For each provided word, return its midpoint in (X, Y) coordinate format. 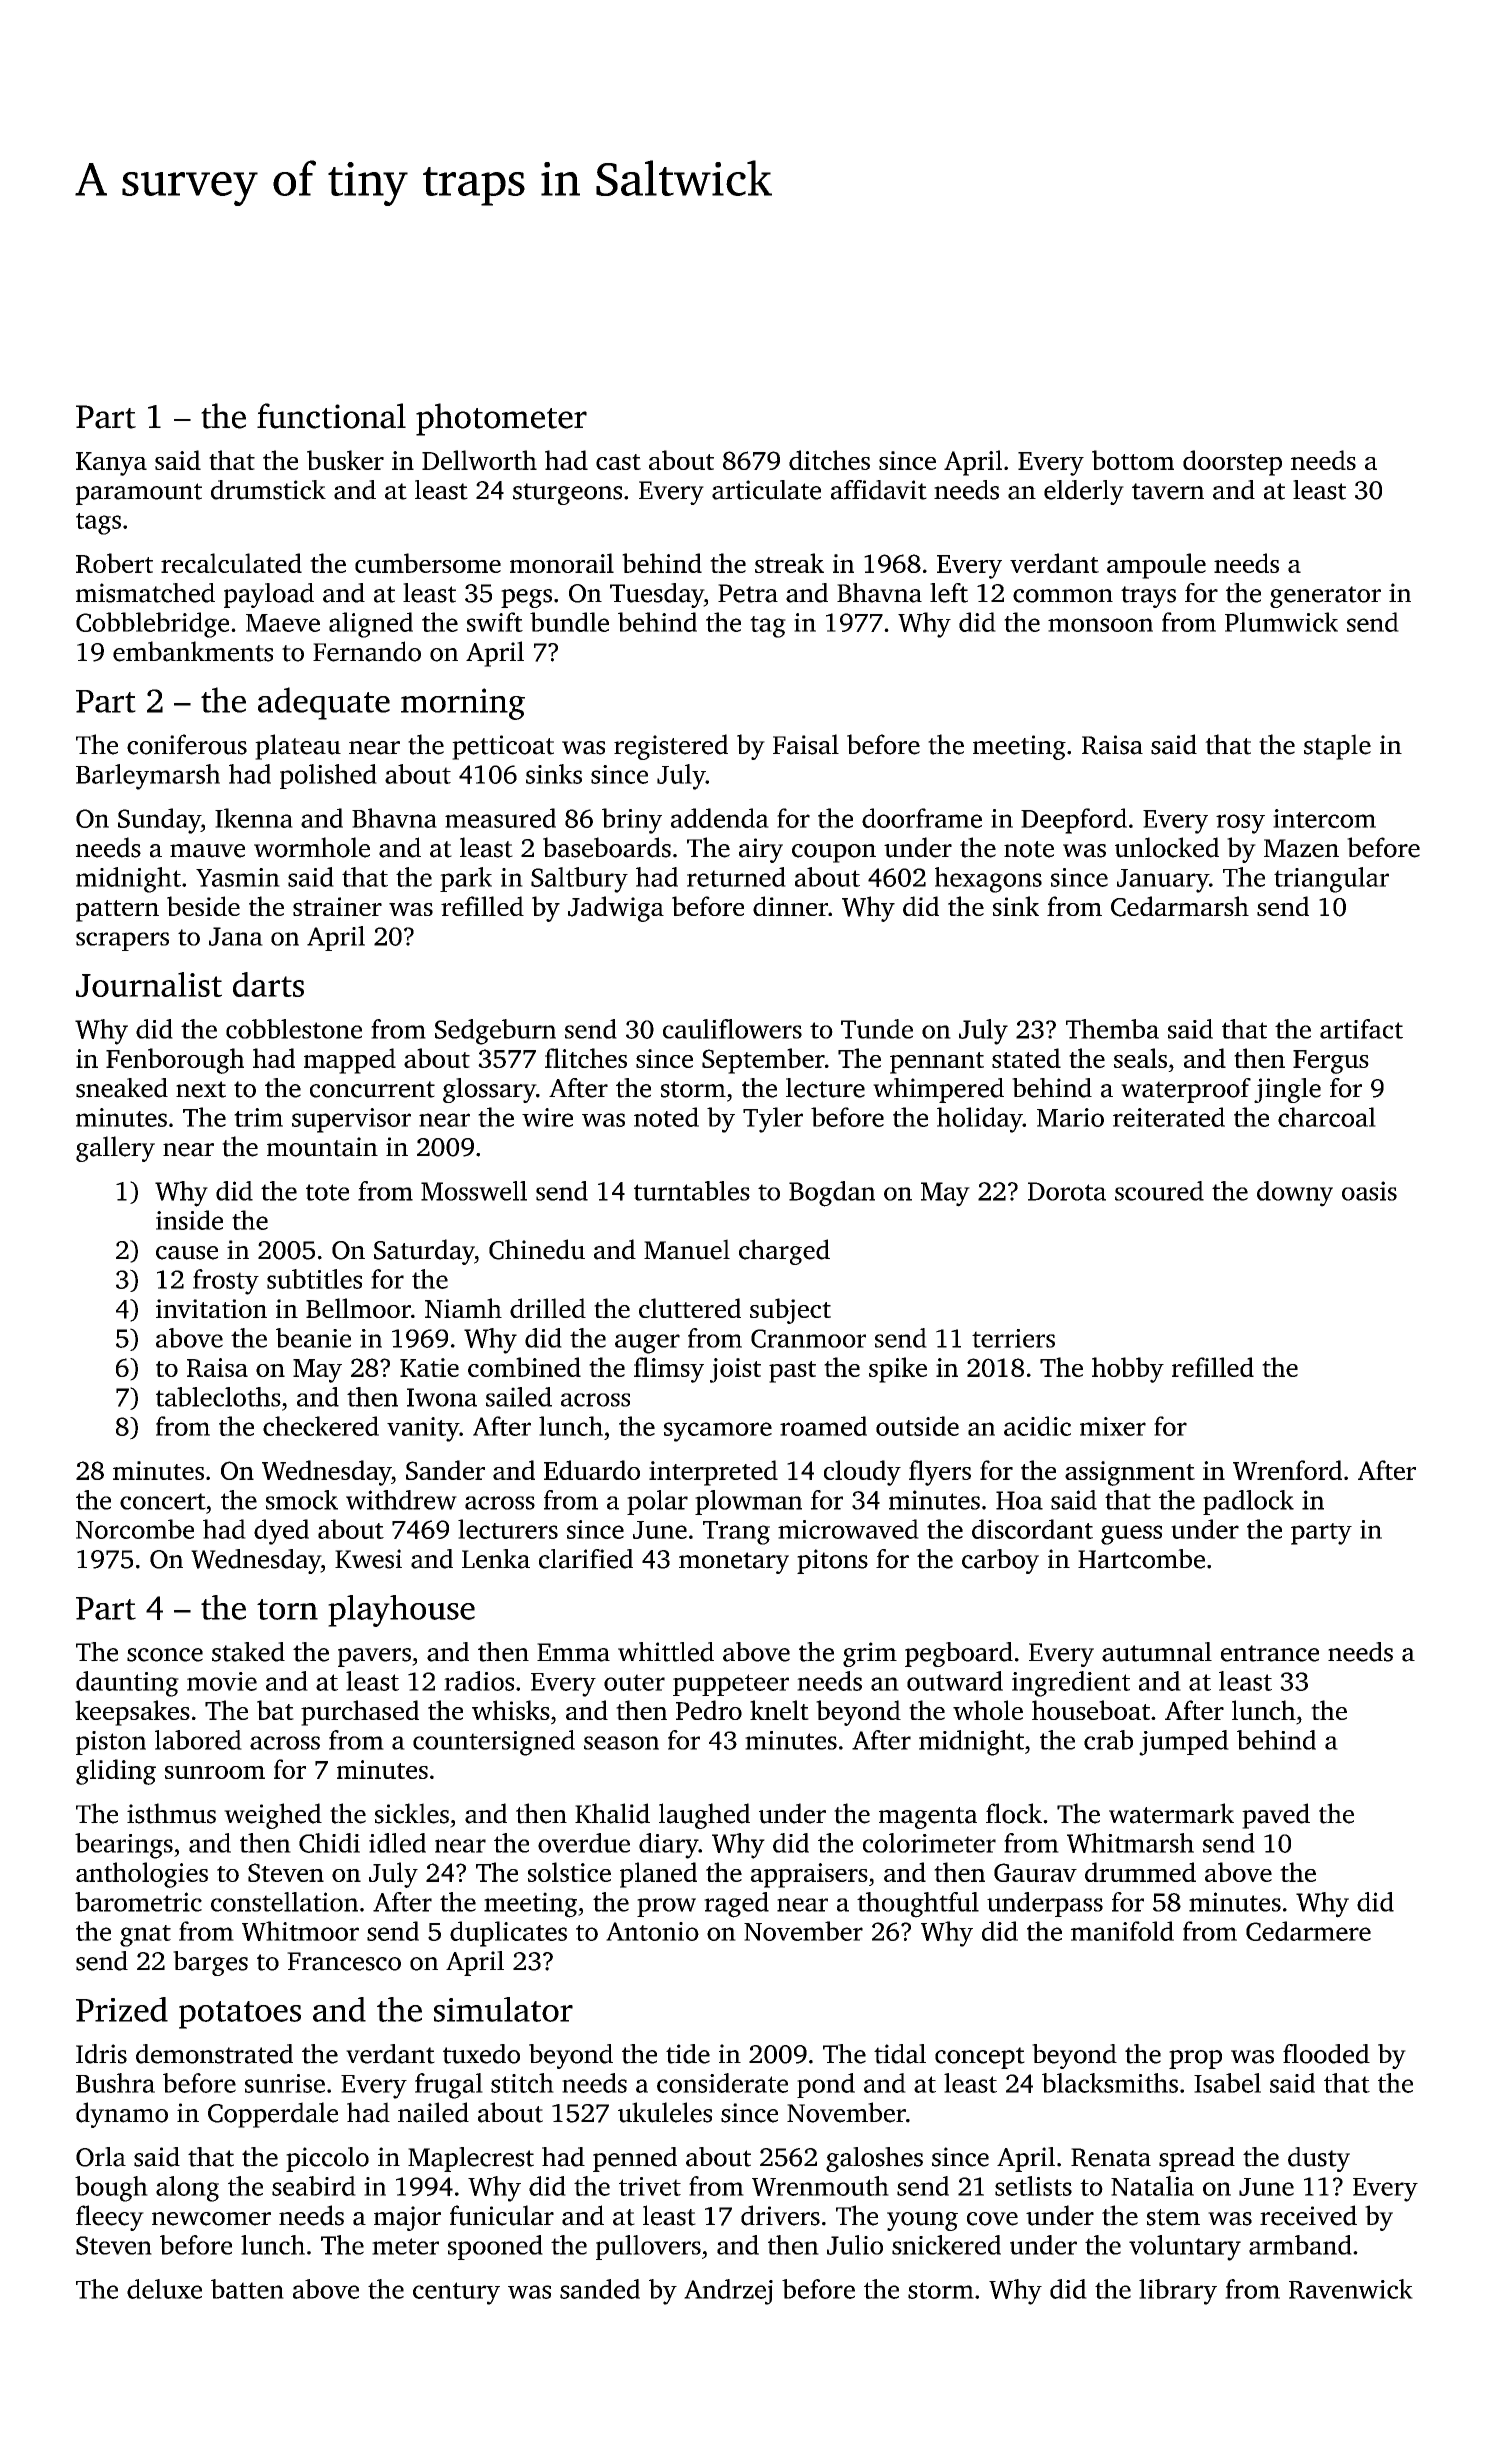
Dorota (1067, 1191)
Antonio (652, 1931)
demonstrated (214, 2054)
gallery (115, 1149)
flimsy (669, 1370)
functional (331, 416)
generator (1325, 597)
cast (618, 462)
